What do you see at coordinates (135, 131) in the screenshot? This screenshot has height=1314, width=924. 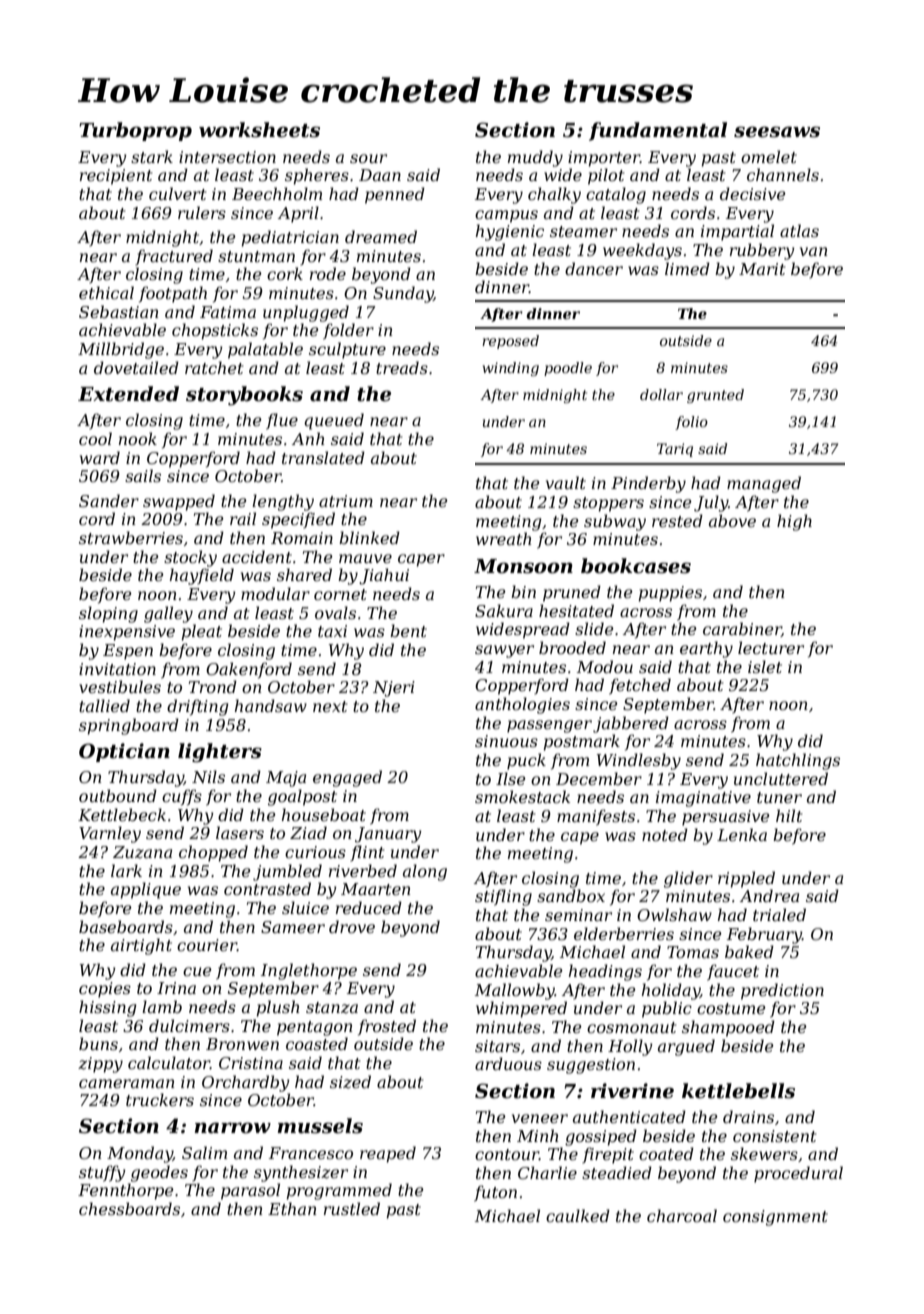 I see `Turboprop` at bounding box center [135, 131].
